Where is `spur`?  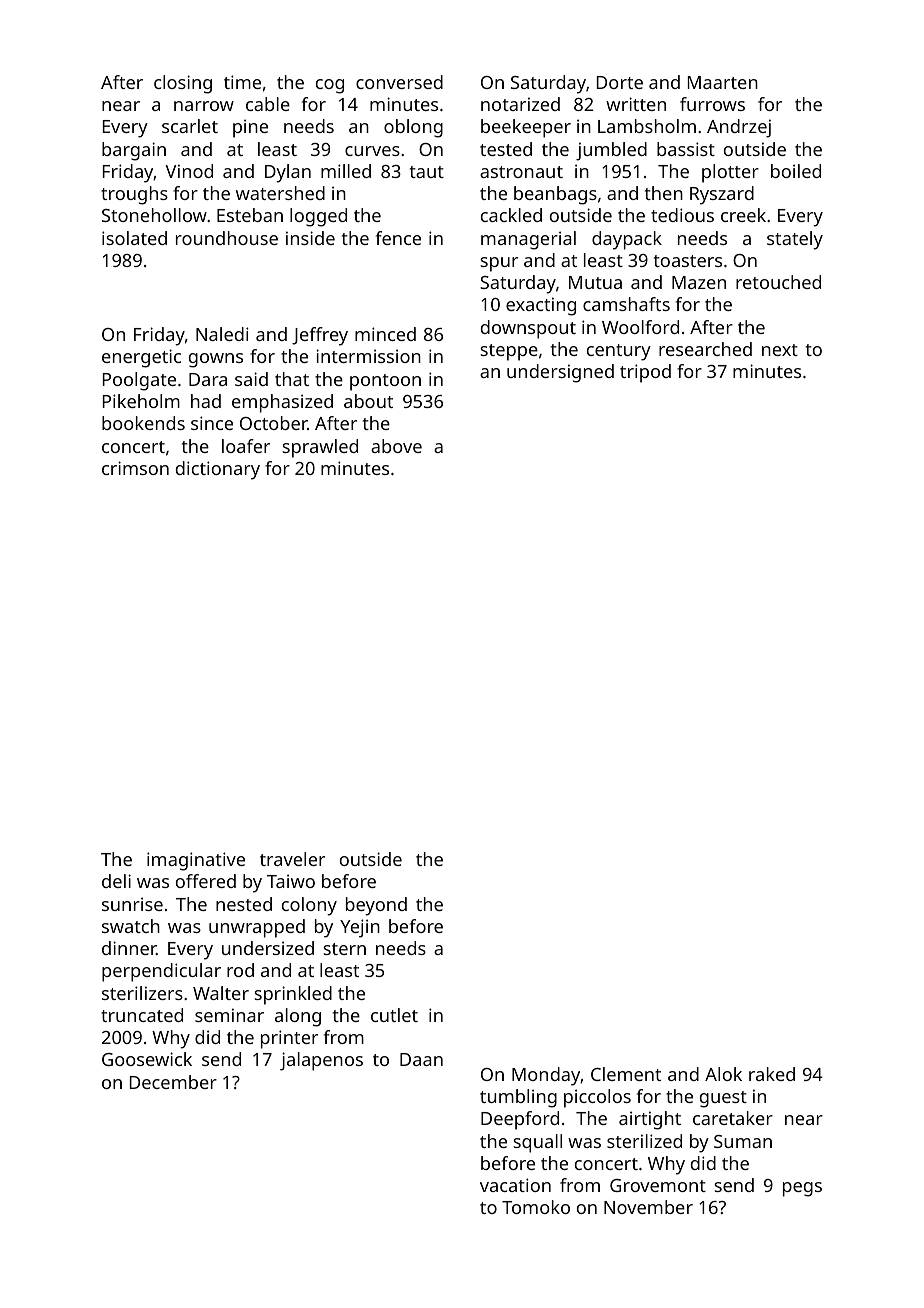 spur is located at coordinates (499, 264).
